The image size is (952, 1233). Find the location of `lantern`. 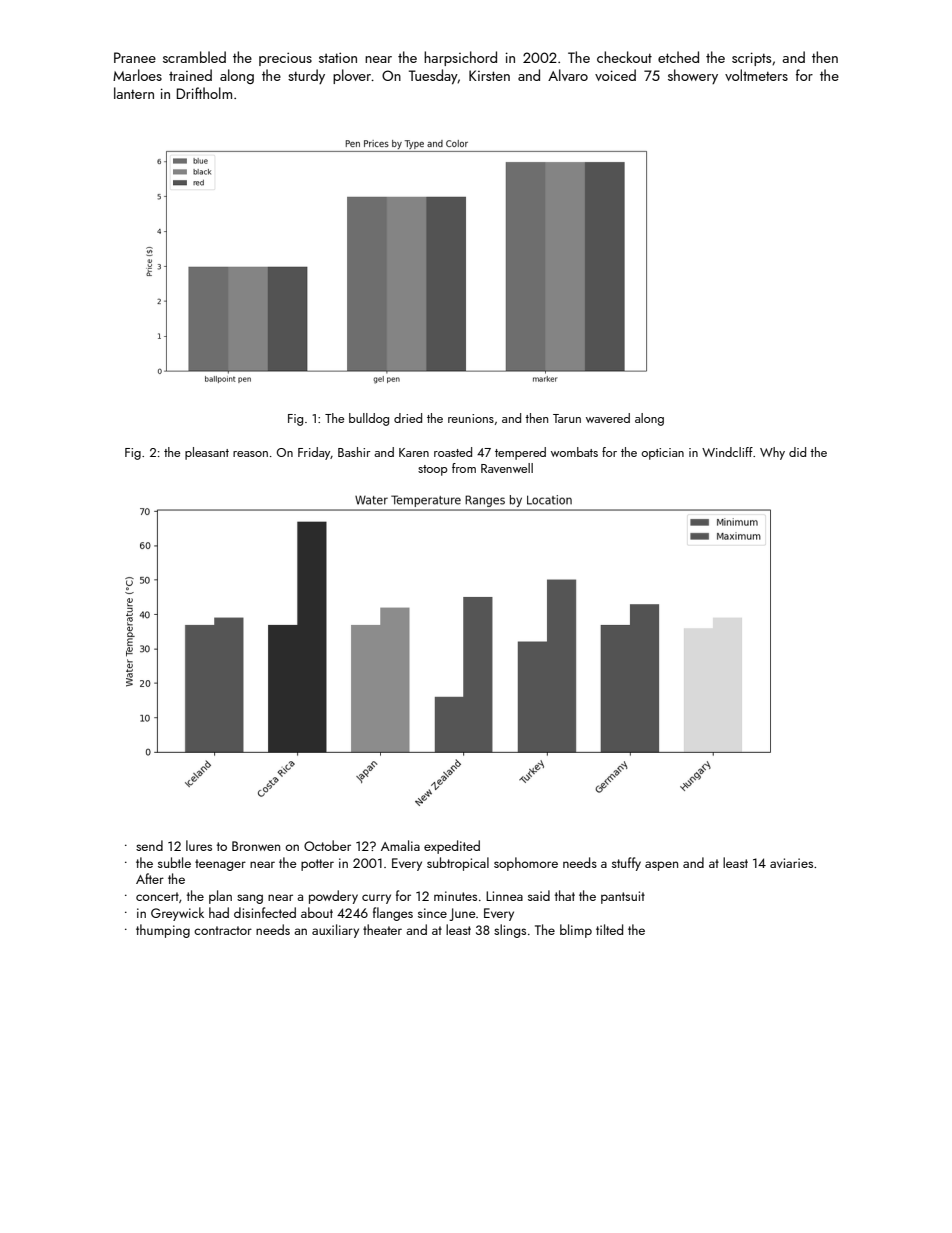

lantern is located at coordinates (134, 93).
